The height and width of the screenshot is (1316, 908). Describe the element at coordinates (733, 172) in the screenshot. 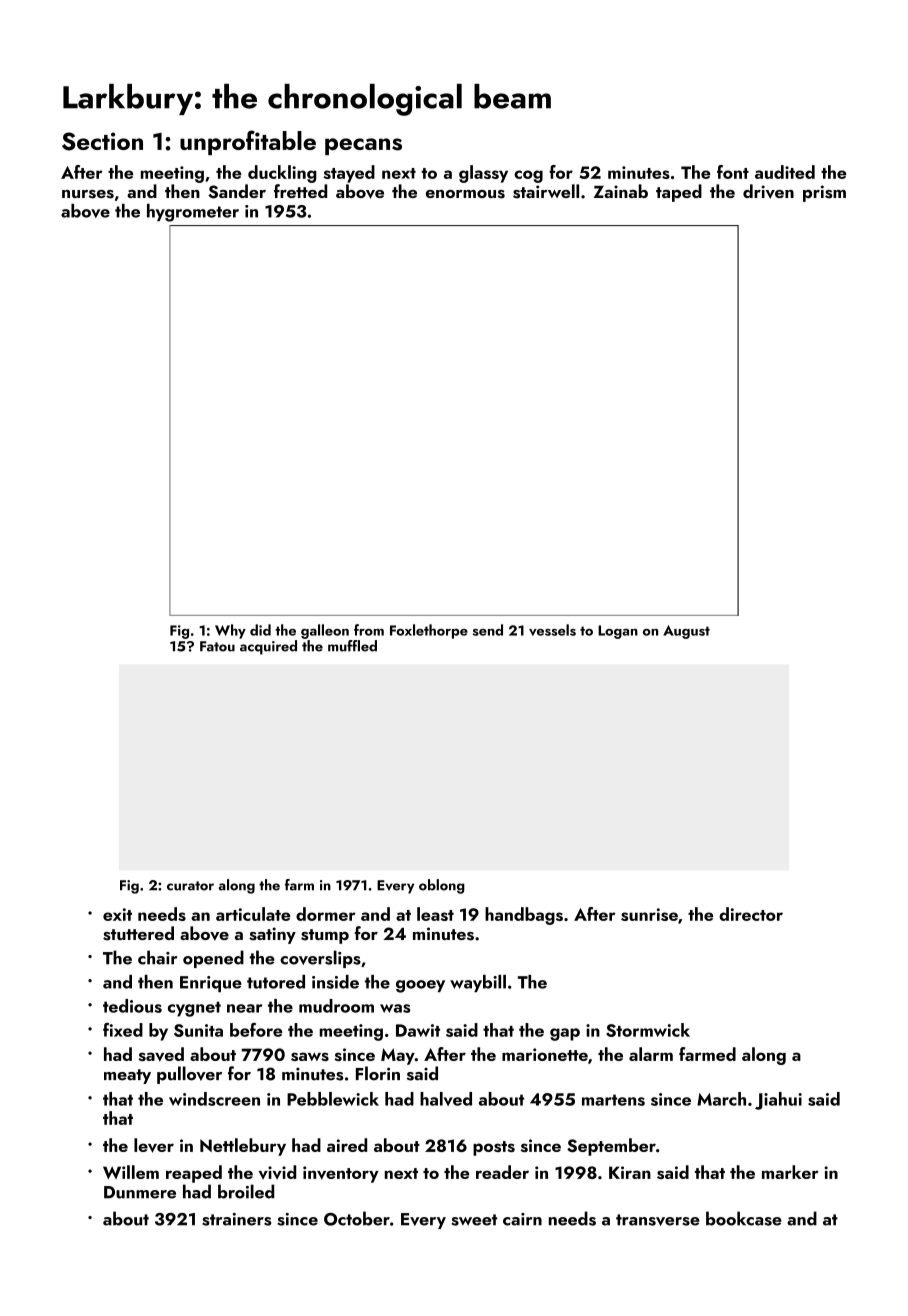

I see `font` at that location.
